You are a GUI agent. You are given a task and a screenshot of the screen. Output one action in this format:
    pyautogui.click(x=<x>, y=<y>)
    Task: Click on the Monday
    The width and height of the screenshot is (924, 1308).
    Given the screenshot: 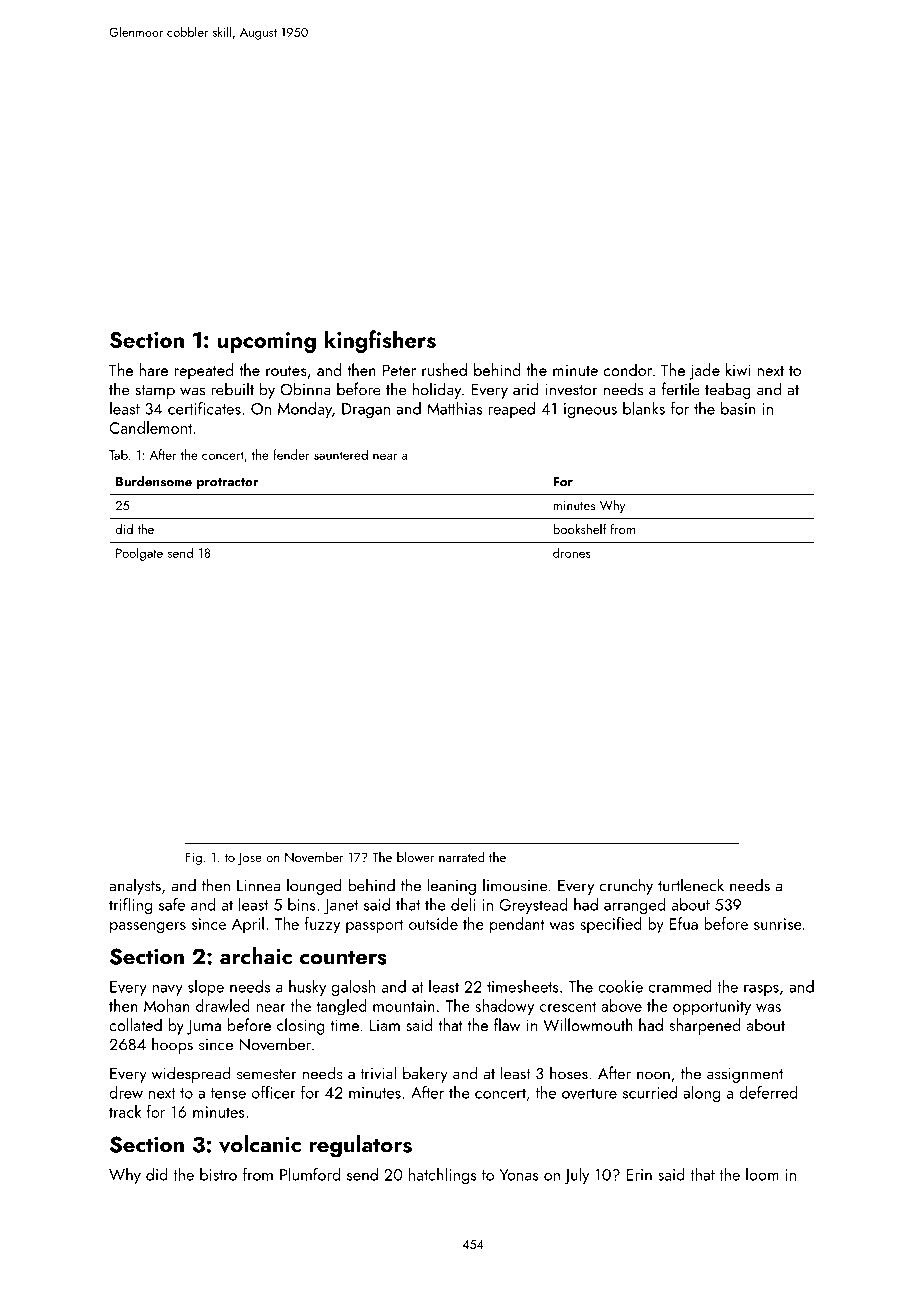 What is the action you would take?
    pyautogui.click(x=305, y=410)
